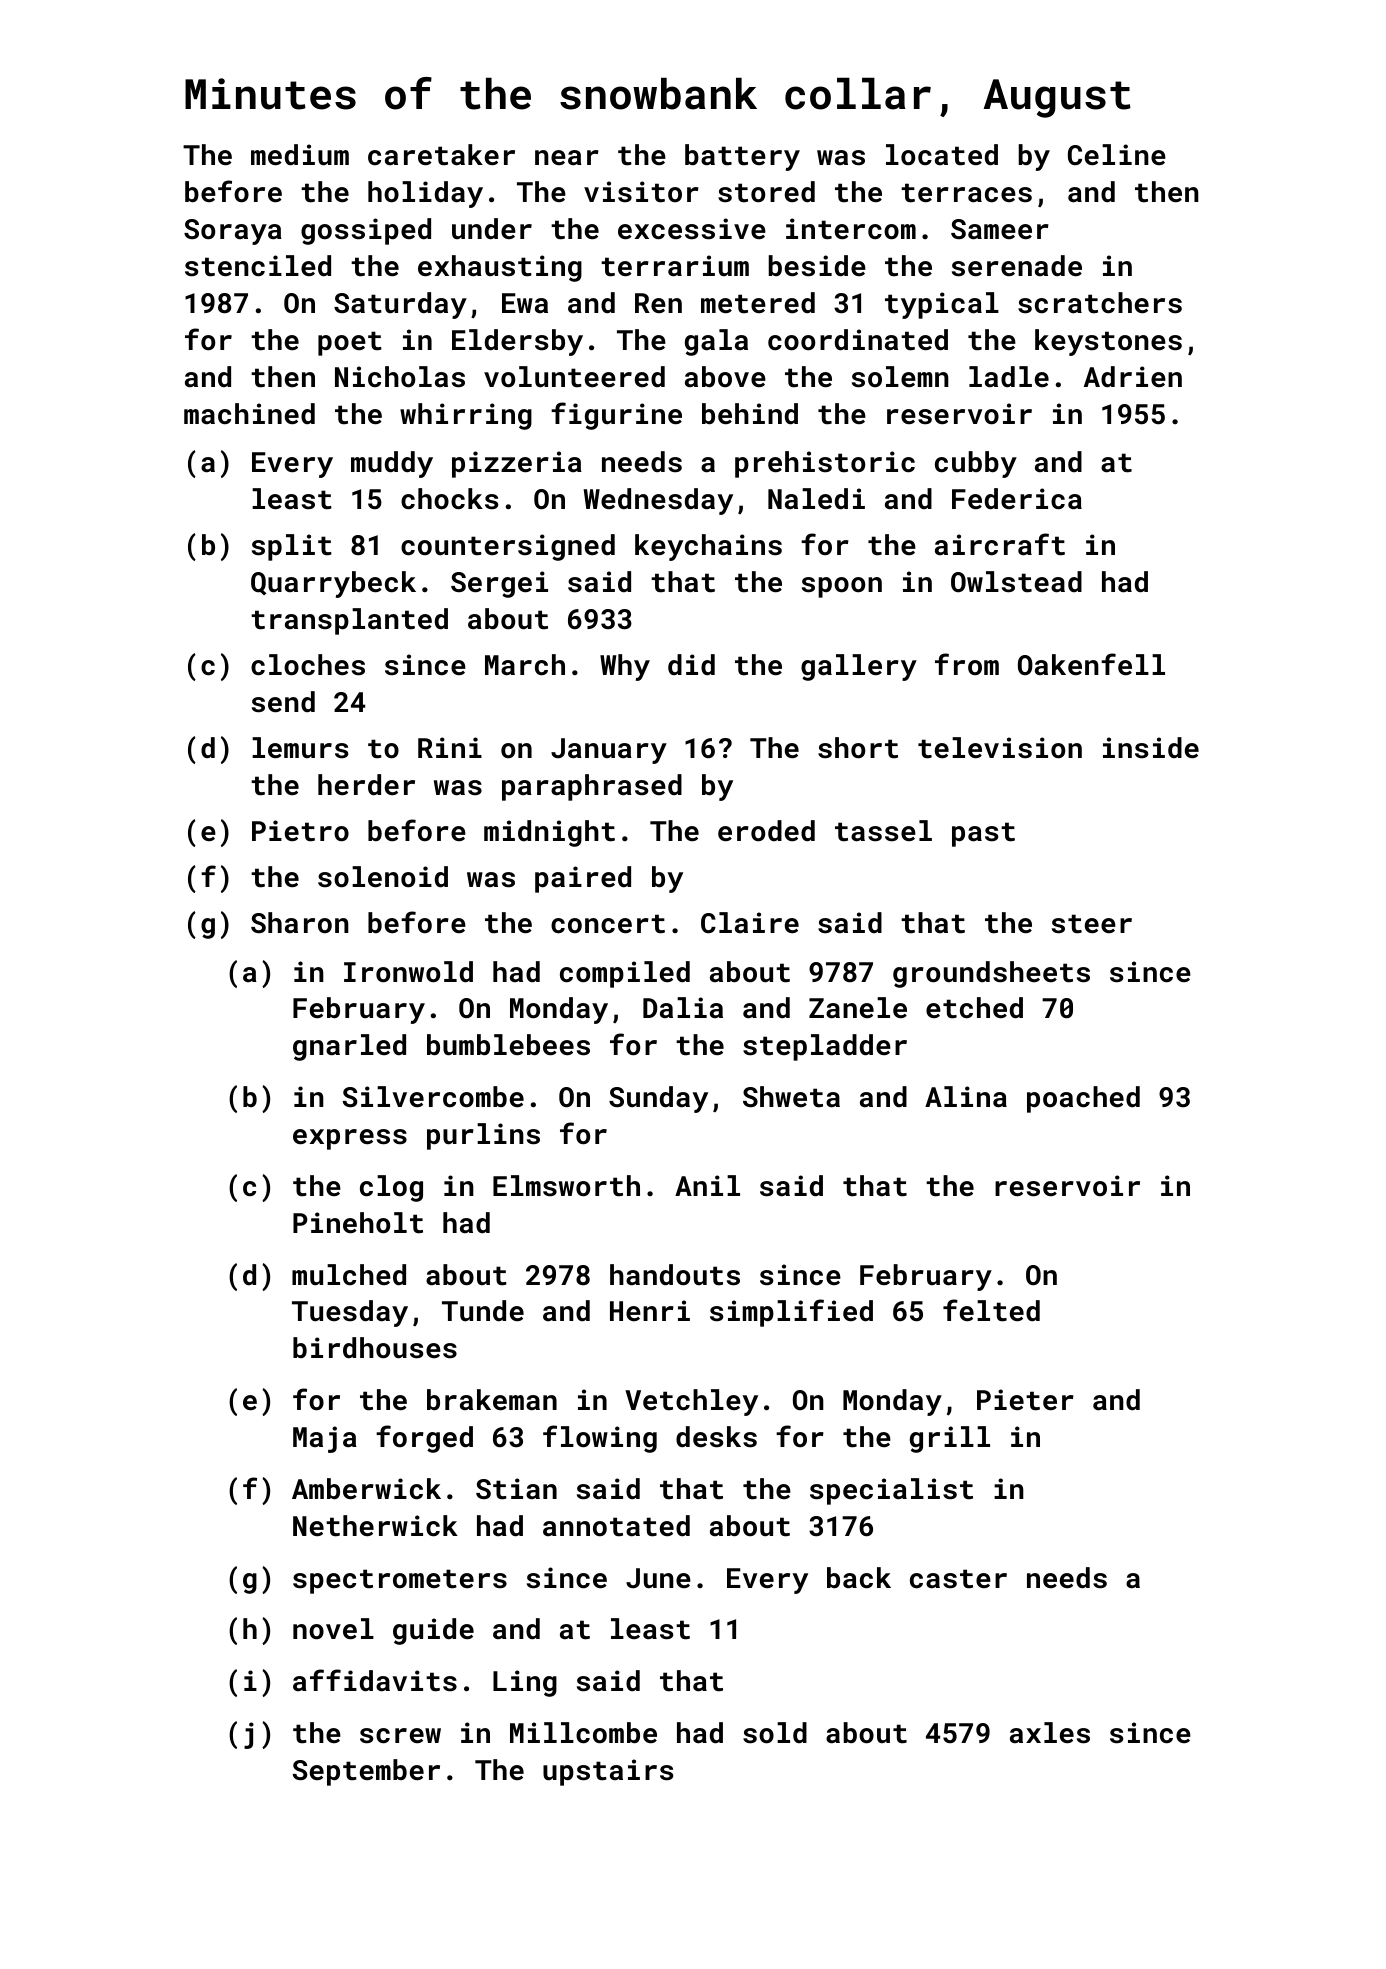 The width and height of the screenshot is (1386, 1969). What do you see at coordinates (1083, 1099) in the screenshot?
I see `poached` at bounding box center [1083, 1099].
